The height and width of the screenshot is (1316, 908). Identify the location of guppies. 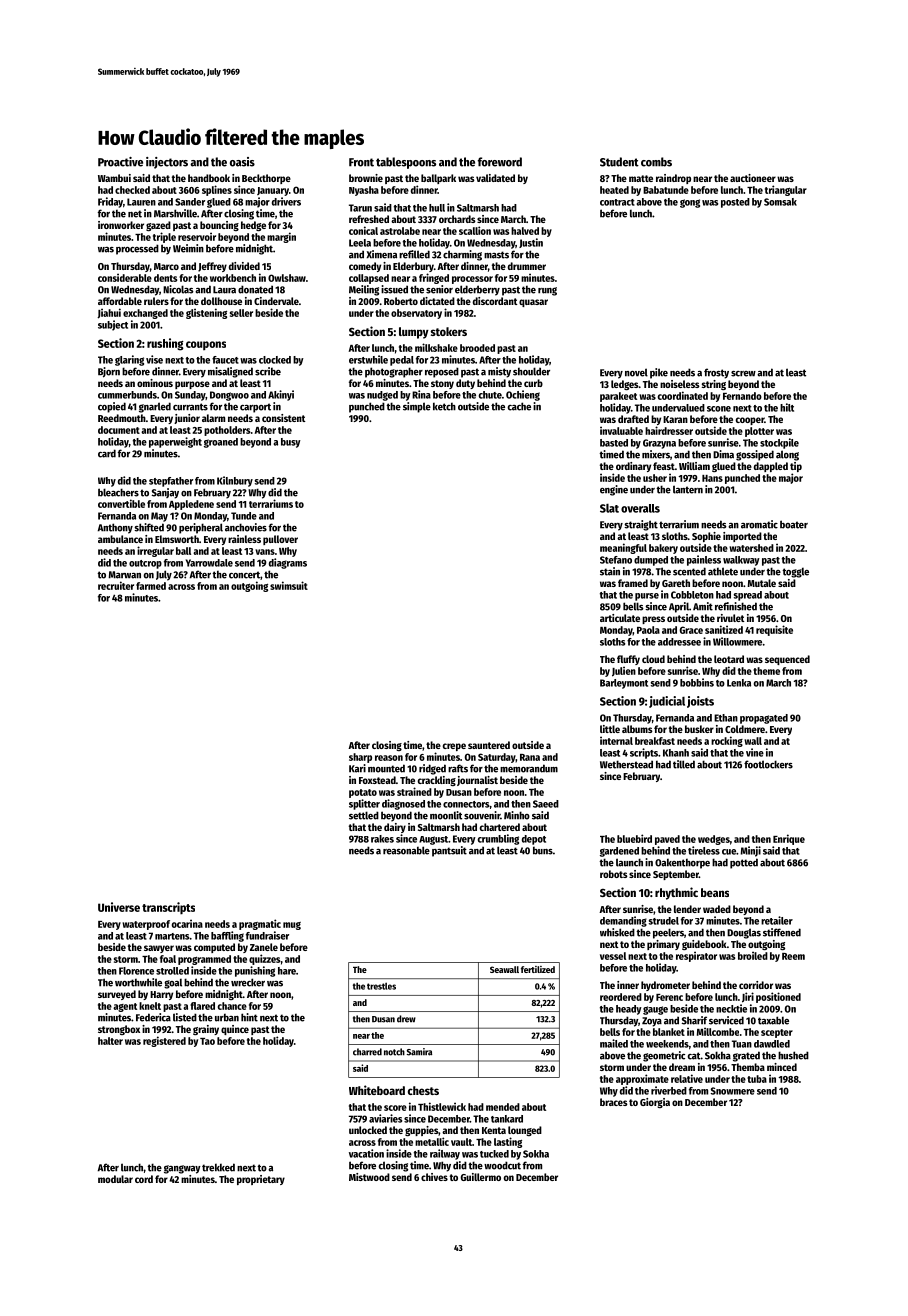
(421, 1131).
